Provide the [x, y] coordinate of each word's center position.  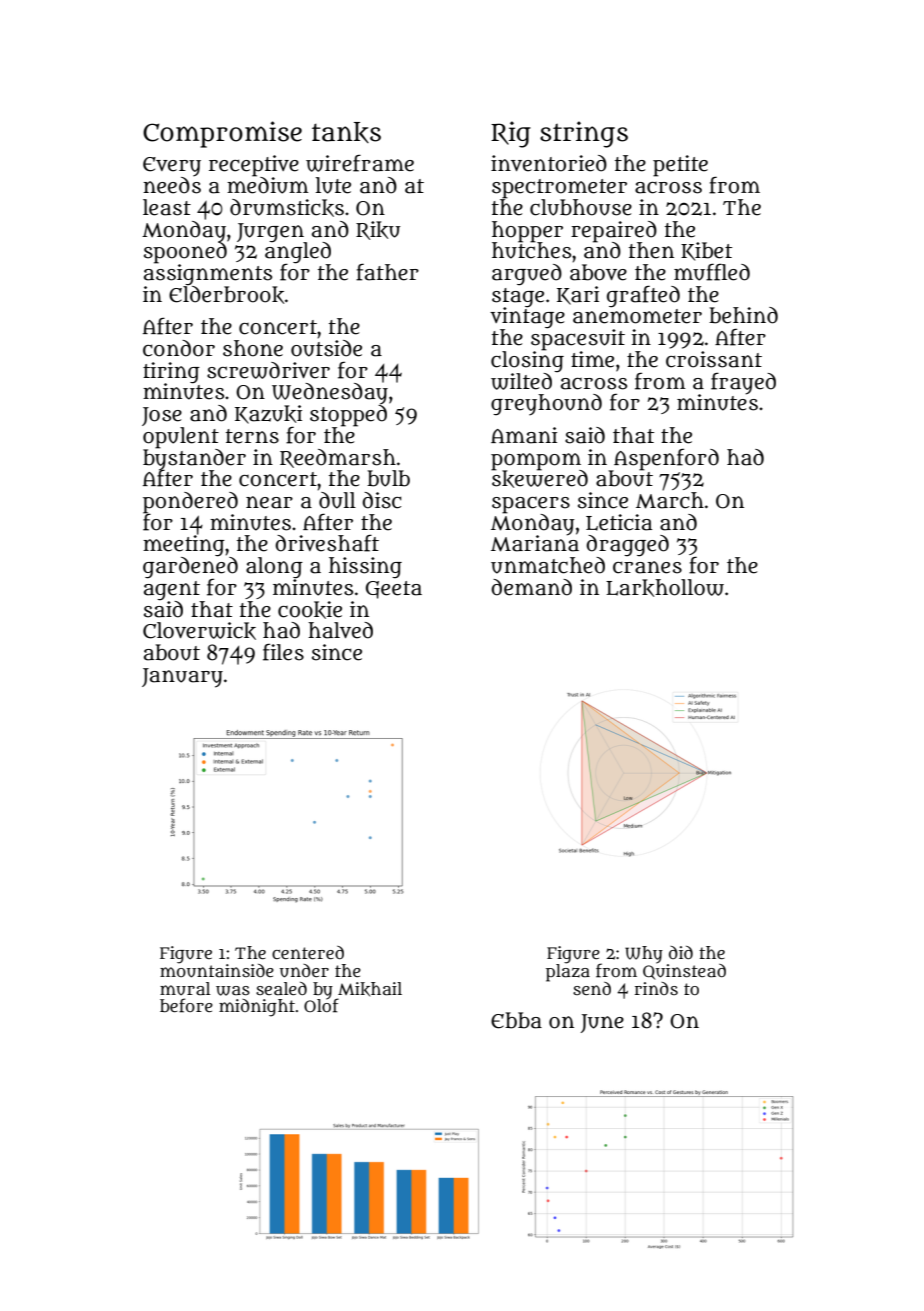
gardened [190, 567]
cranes [647, 567]
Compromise [222, 134]
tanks [346, 132]
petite [680, 166]
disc [381, 500]
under [304, 971]
